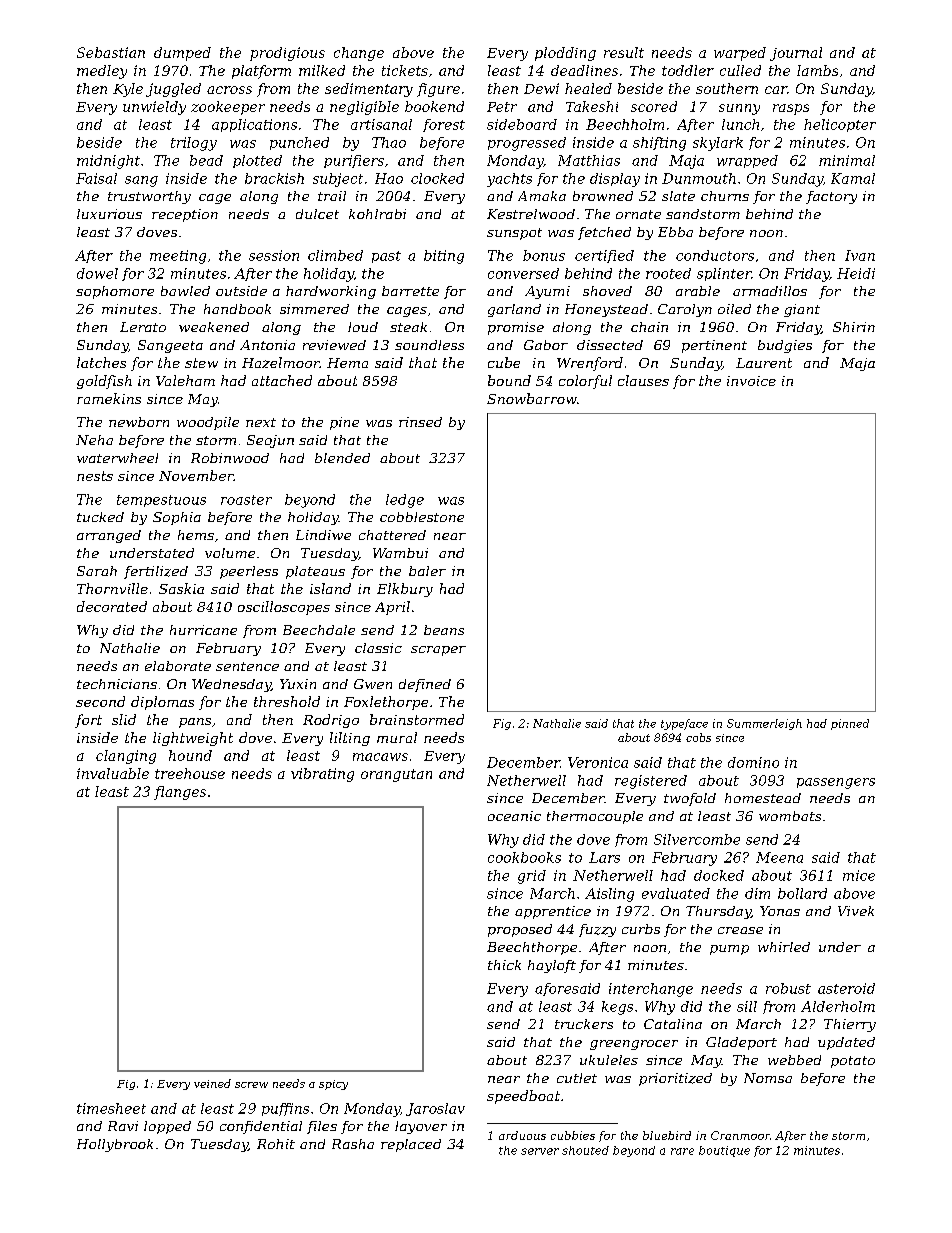  I want to click on Vivek, so click(856, 911).
